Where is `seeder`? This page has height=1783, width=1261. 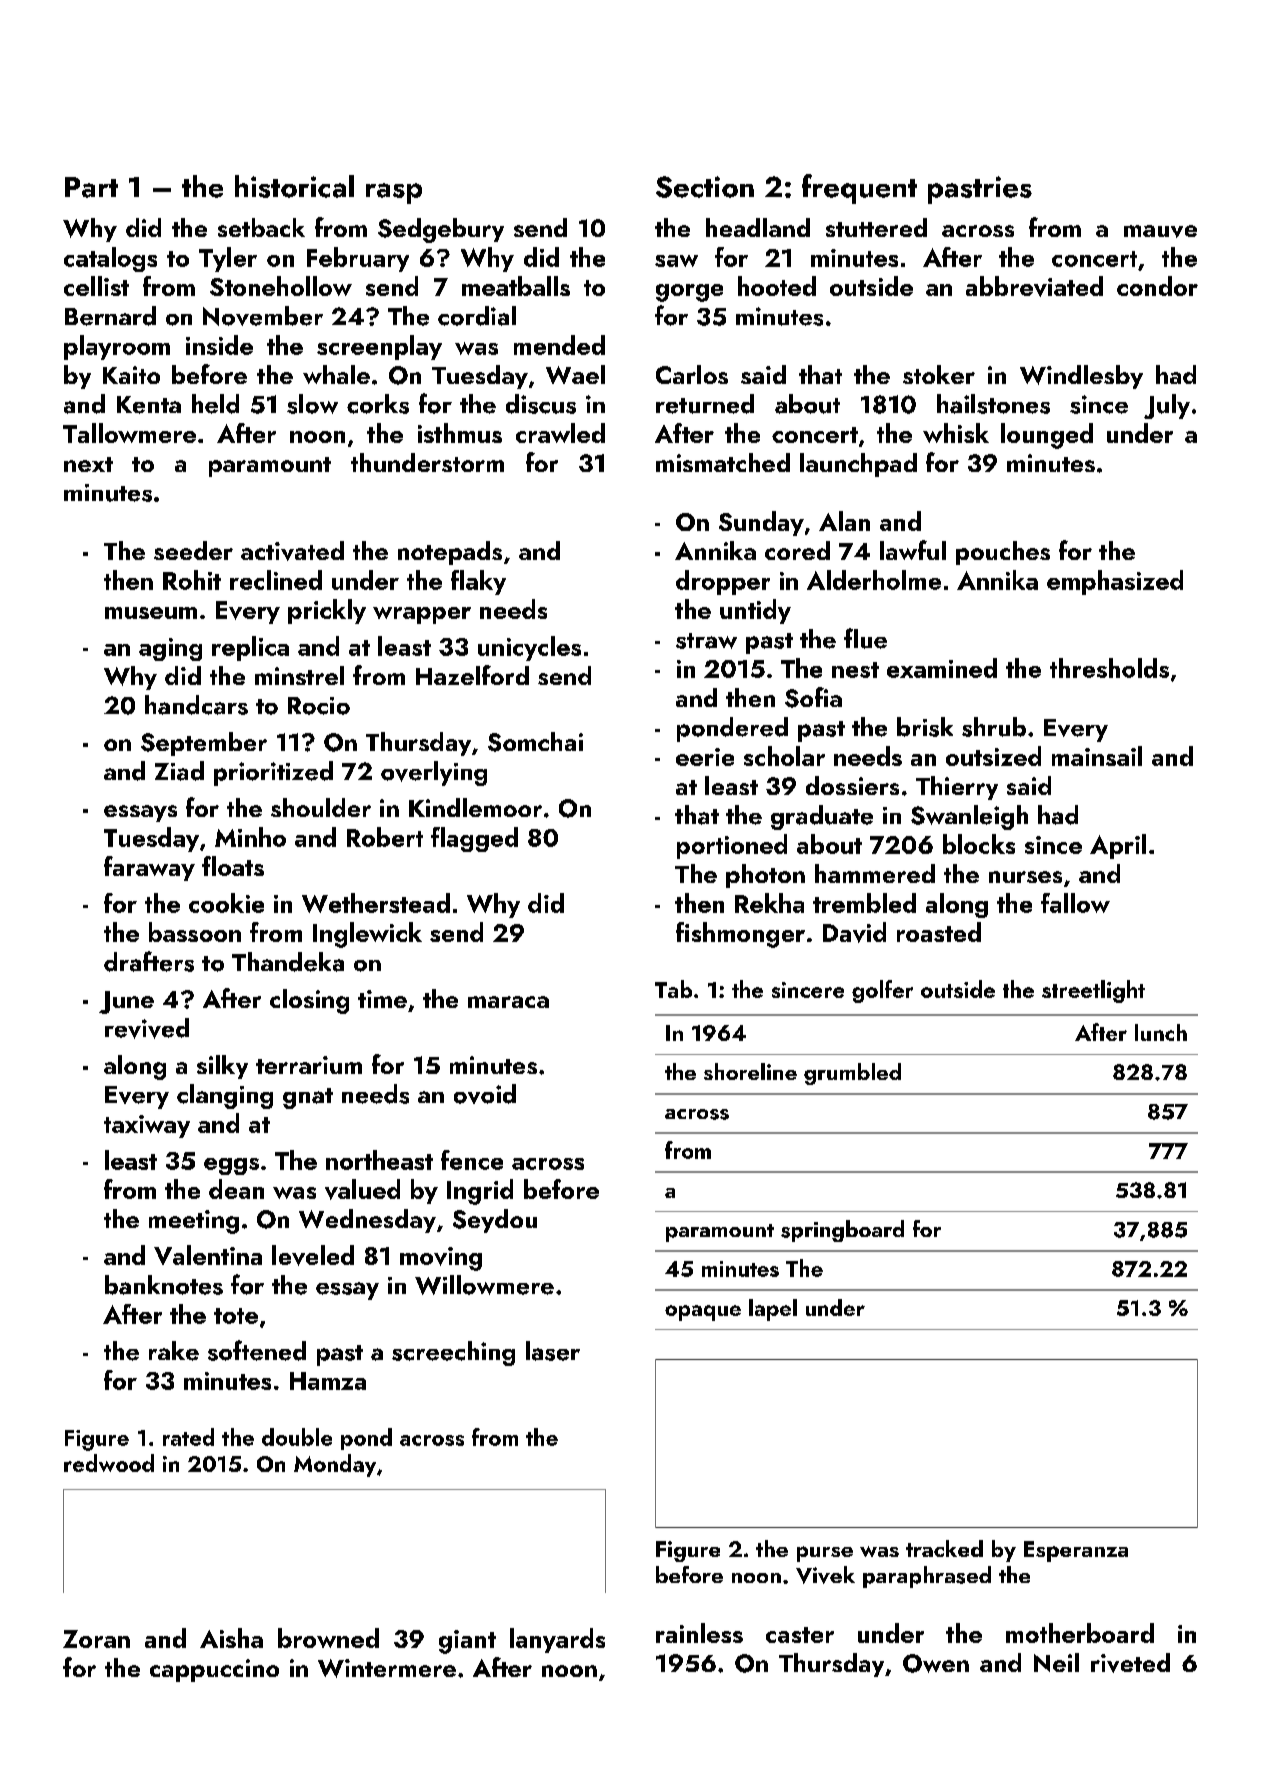
seeder is located at coordinates (193, 550).
